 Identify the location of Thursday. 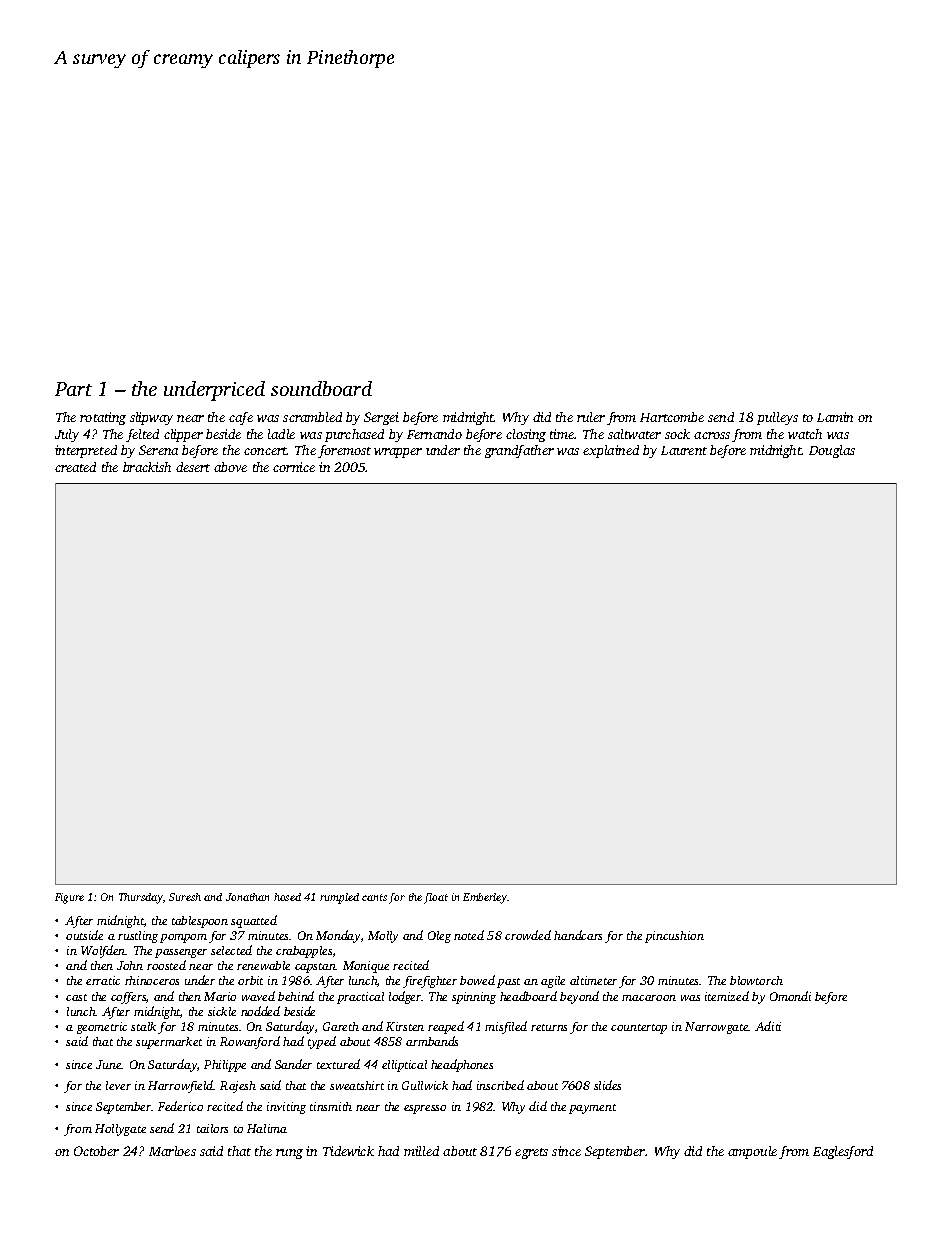
(141, 898).
